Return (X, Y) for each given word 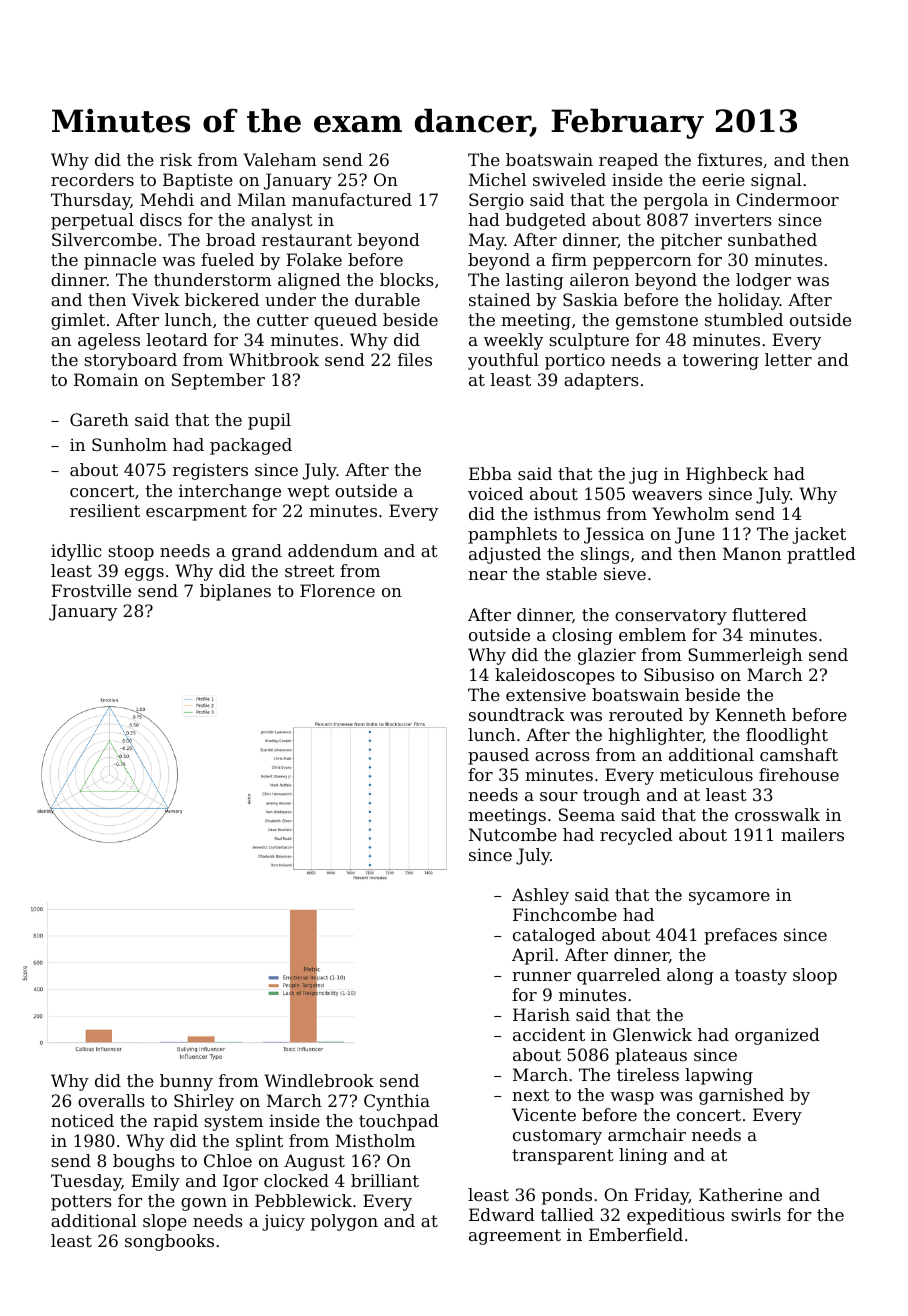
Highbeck (727, 475)
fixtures (729, 159)
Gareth (99, 419)
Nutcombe (513, 834)
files (415, 359)
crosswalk (777, 814)
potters (81, 1203)
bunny (186, 1082)
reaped (628, 161)
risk (176, 159)
